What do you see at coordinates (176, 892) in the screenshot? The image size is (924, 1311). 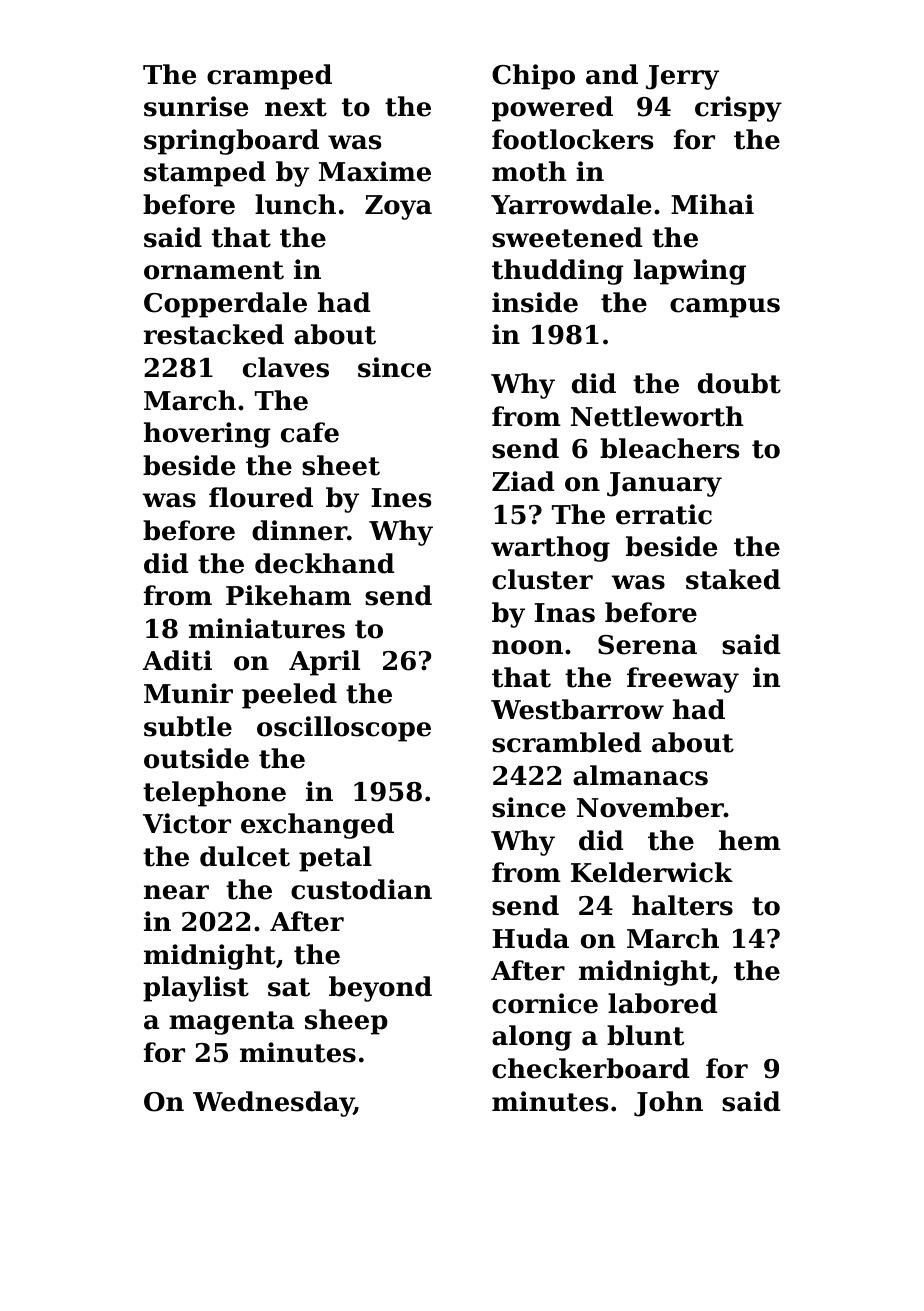 I see `near` at bounding box center [176, 892].
